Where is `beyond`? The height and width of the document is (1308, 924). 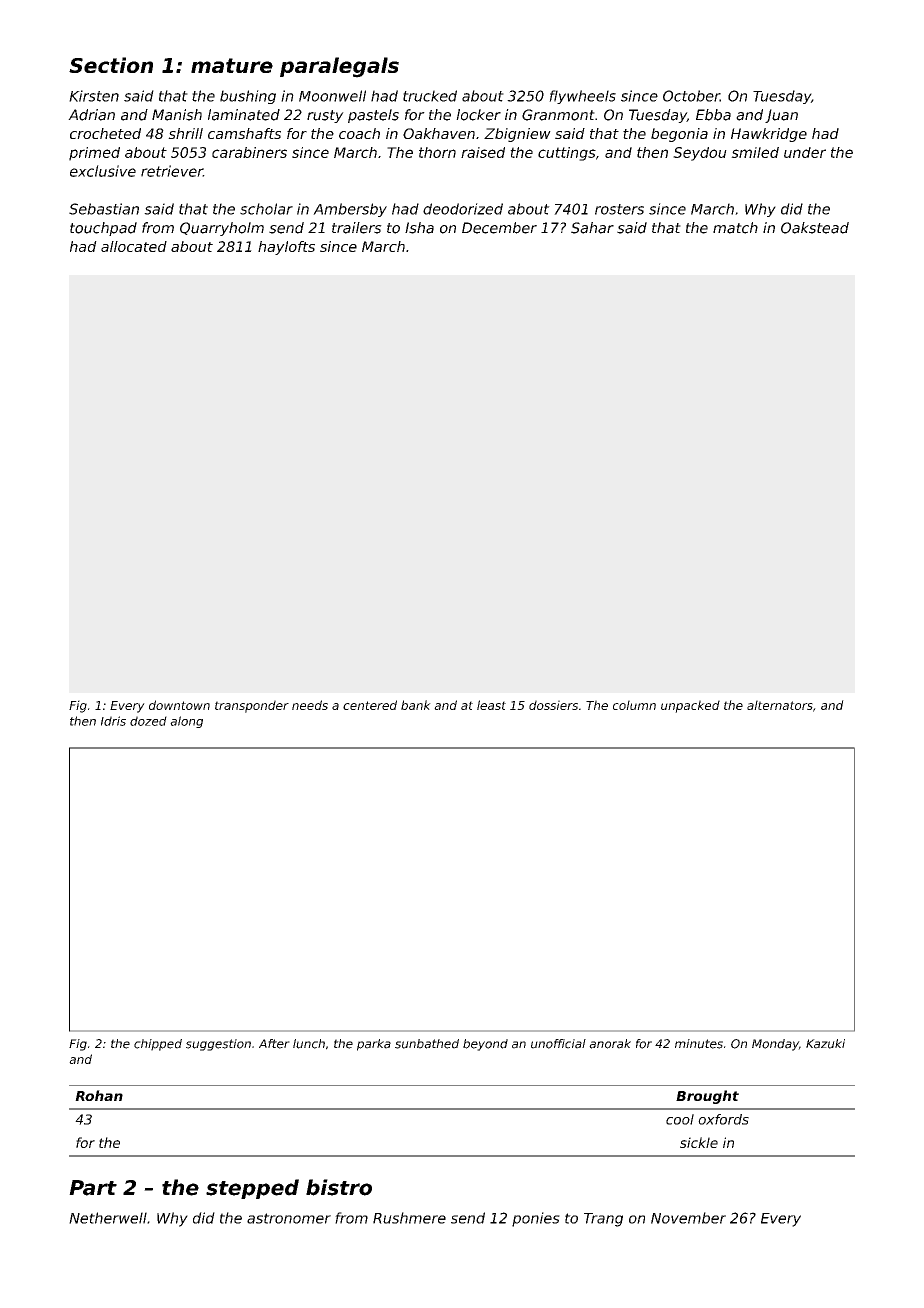
beyond is located at coordinates (485, 1045).
